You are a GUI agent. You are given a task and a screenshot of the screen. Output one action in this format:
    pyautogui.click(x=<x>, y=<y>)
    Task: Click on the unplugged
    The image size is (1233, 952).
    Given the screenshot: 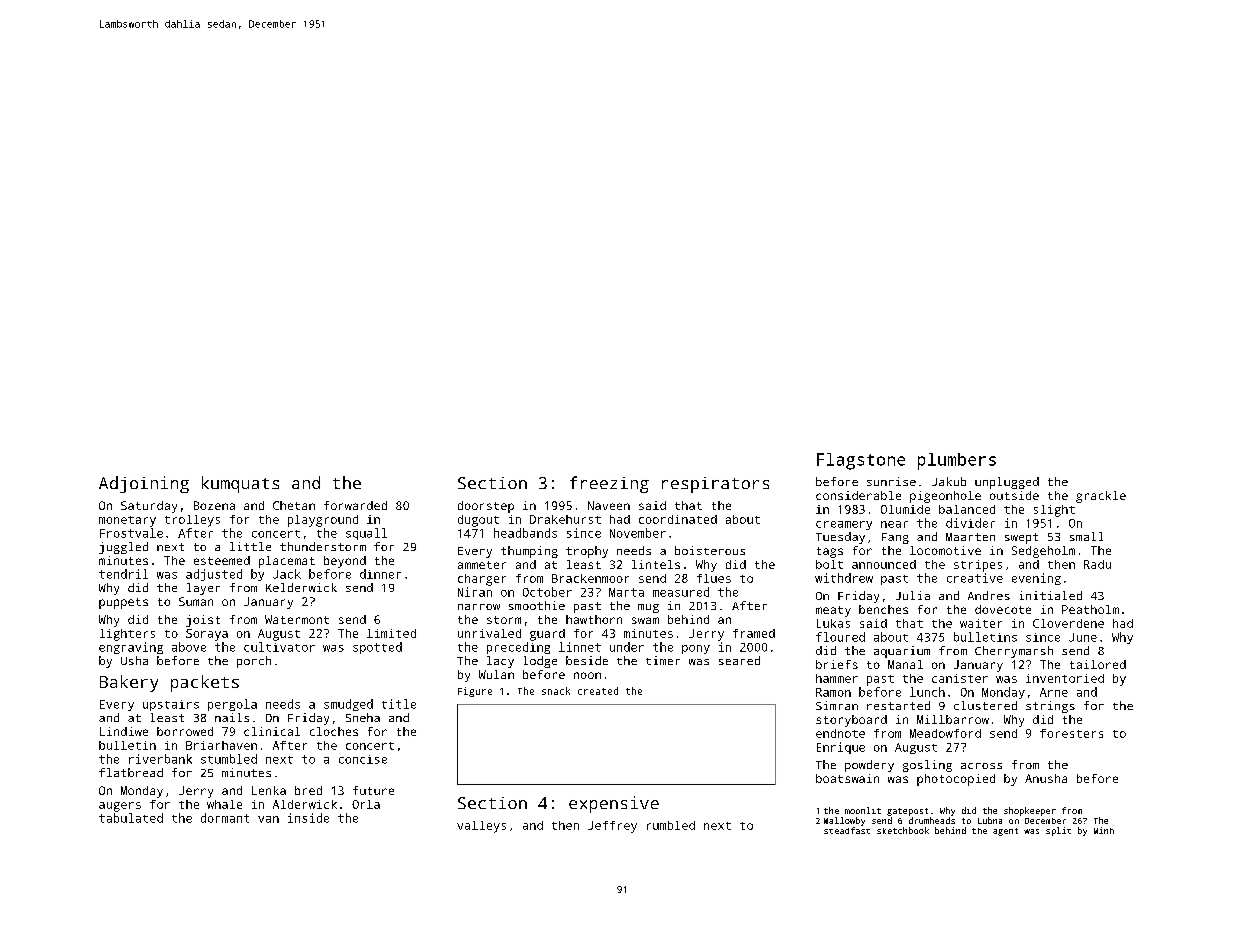 What is the action you would take?
    pyautogui.click(x=1007, y=483)
